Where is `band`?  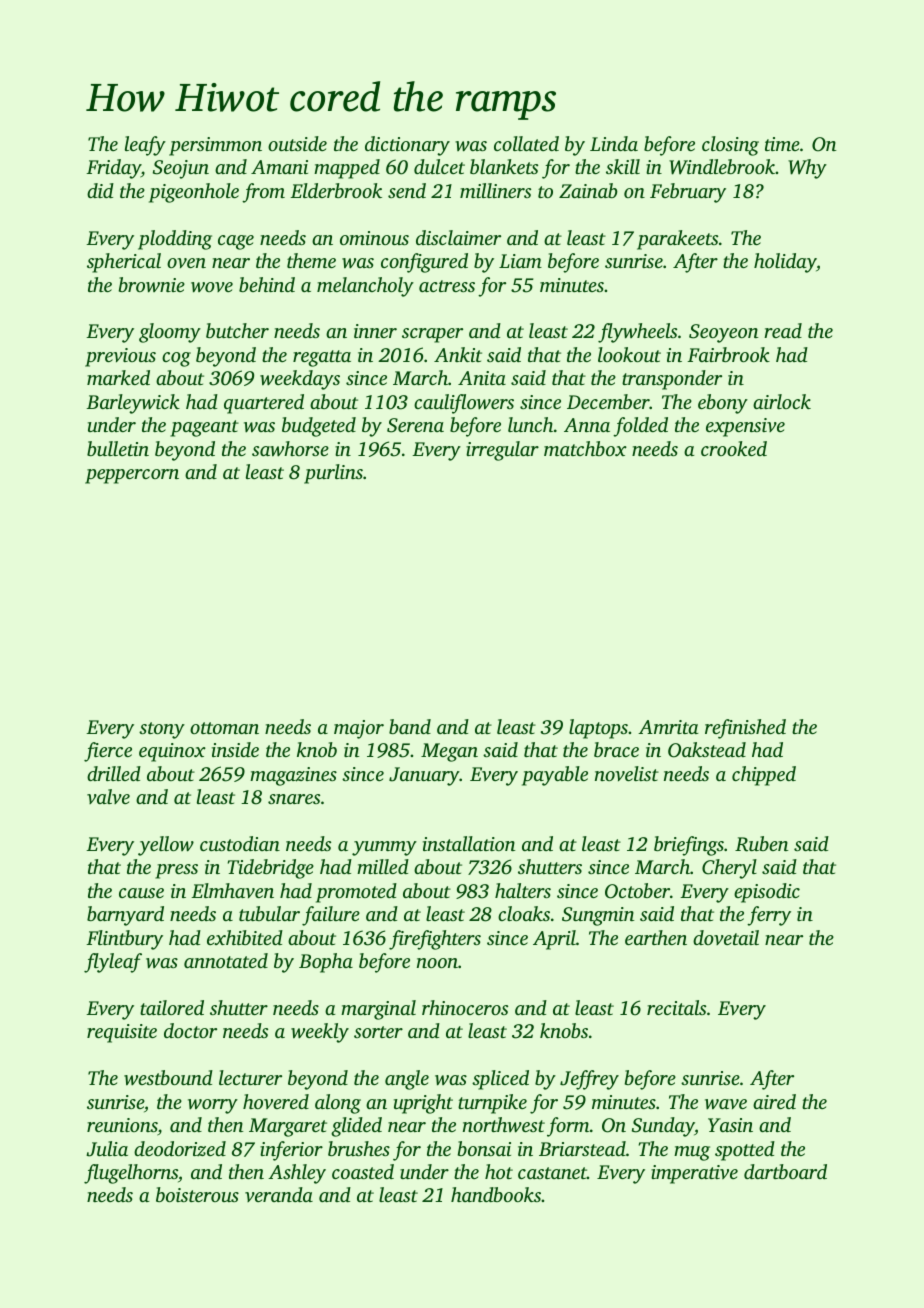
band is located at coordinates (410, 726).
